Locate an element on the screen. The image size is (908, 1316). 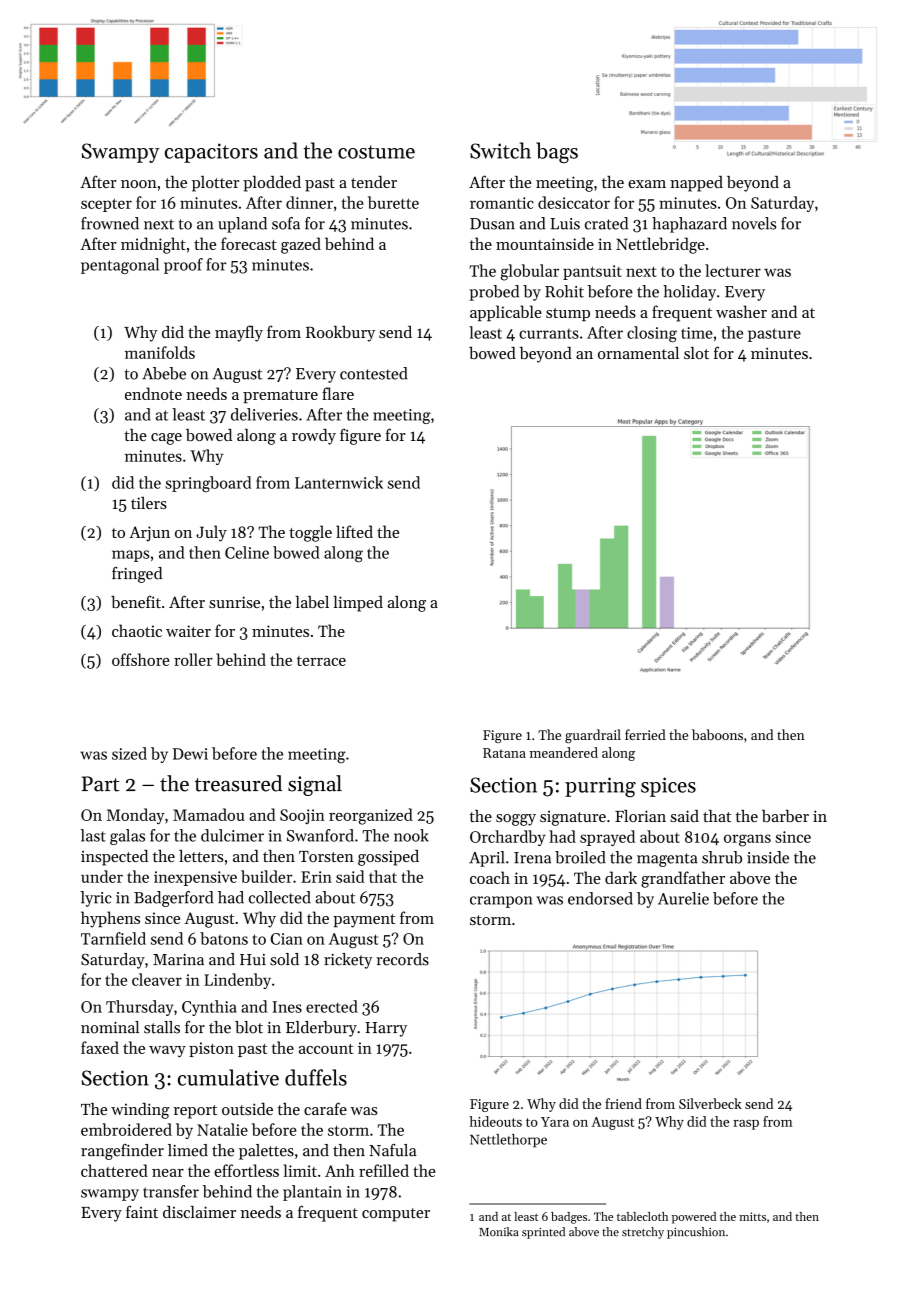
napped is located at coordinates (696, 184).
